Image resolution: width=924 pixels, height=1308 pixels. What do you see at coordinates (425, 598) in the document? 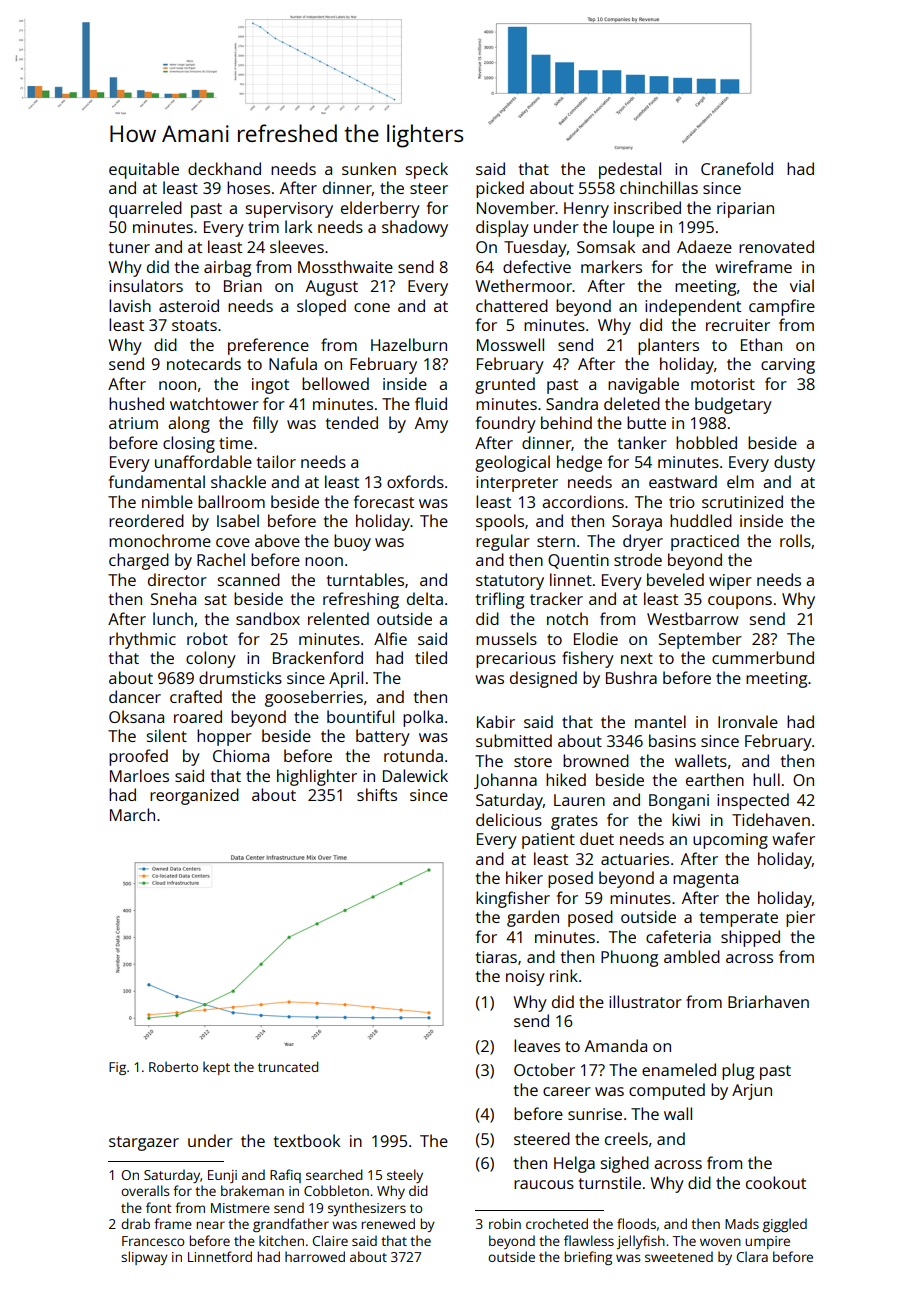
I see `delta` at bounding box center [425, 598].
